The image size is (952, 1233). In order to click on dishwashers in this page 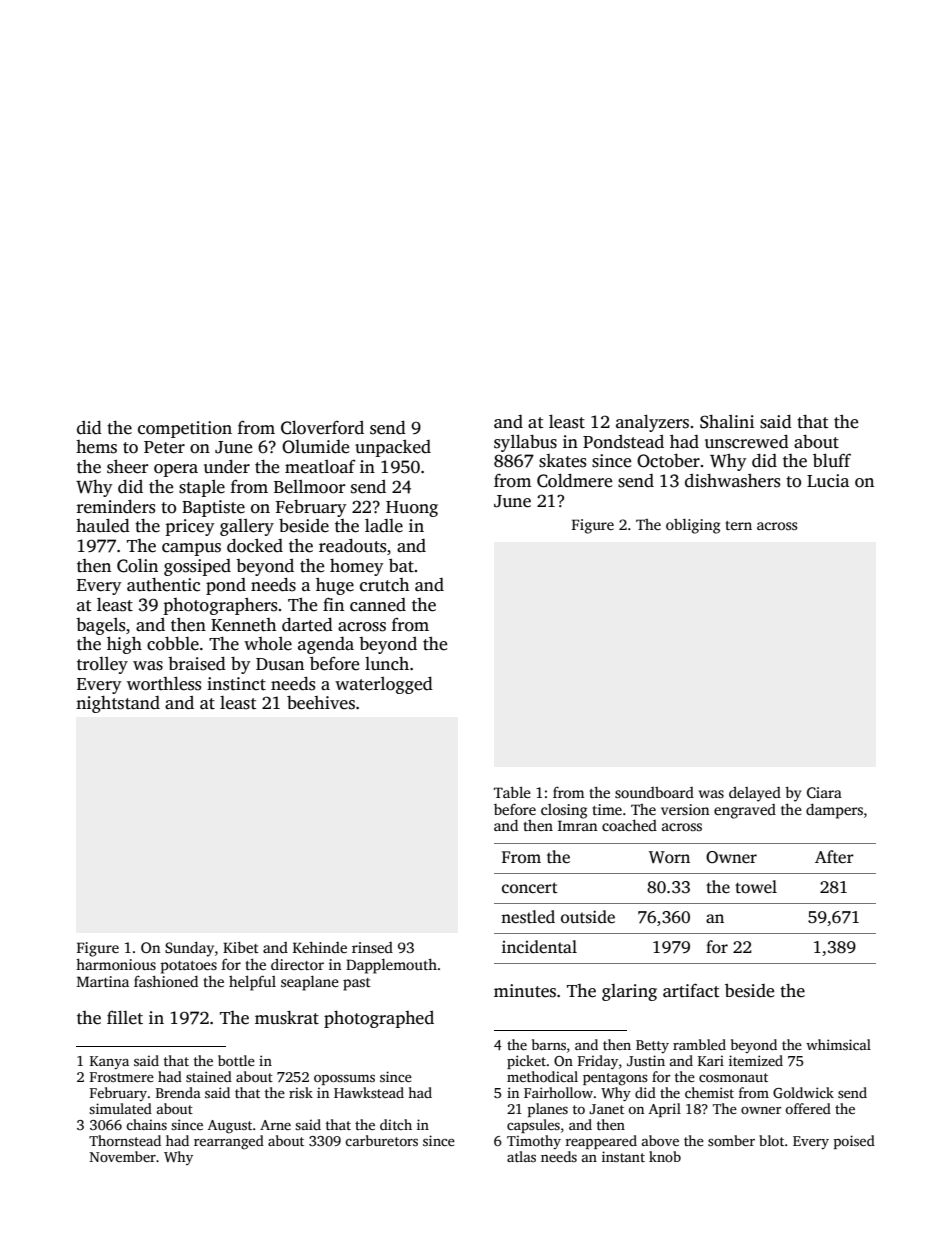, I will do `click(732, 481)`.
